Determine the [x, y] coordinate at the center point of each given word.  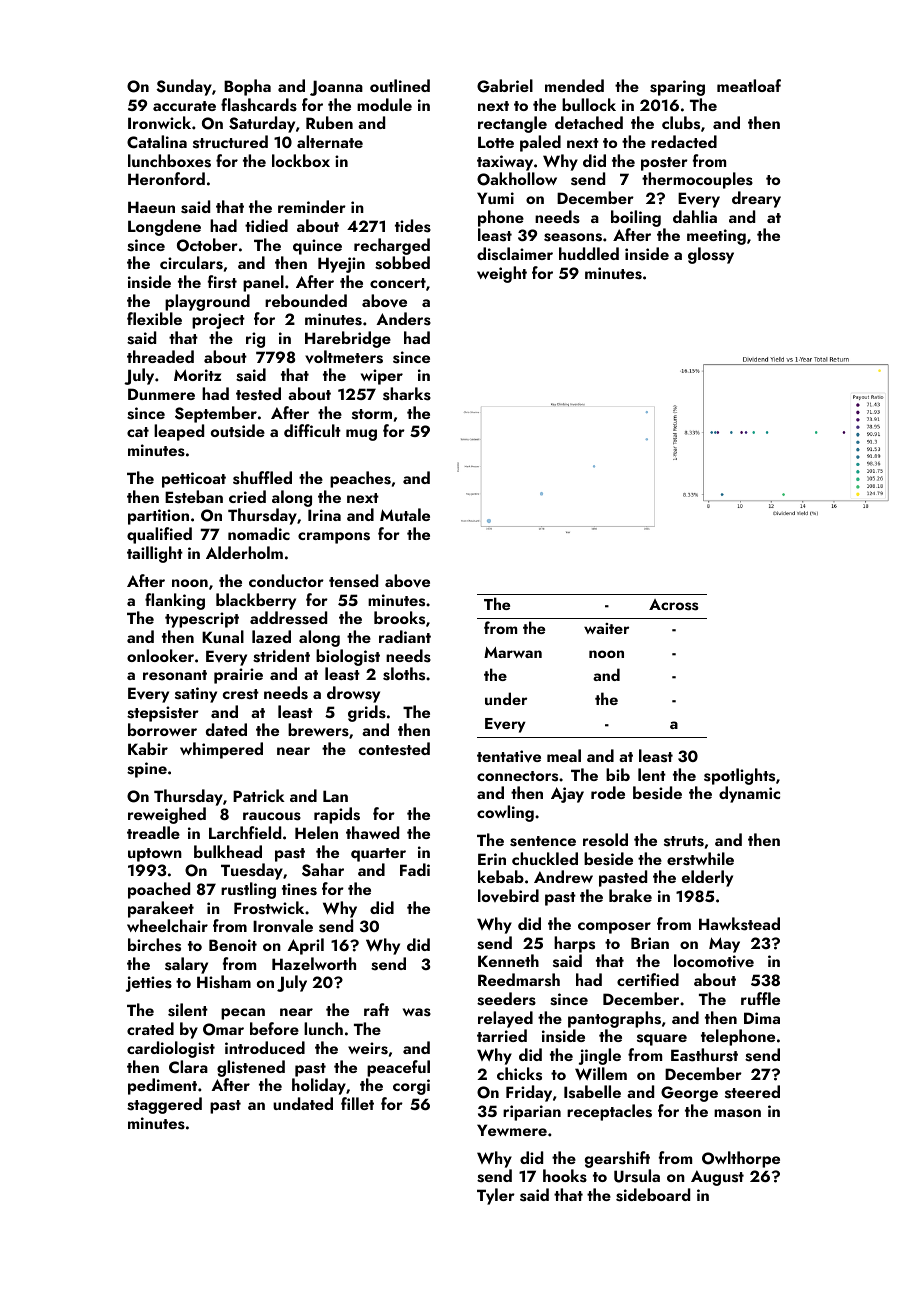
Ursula [637, 1176]
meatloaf [749, 85]
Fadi [415, 869]
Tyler [496, 1196]
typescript [202, 620]
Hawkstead [739, 924]
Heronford [166, 178]
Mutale [405, 514]
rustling [248, 890]
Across [673, 605]
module [384, 104]
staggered [164, 1105]
